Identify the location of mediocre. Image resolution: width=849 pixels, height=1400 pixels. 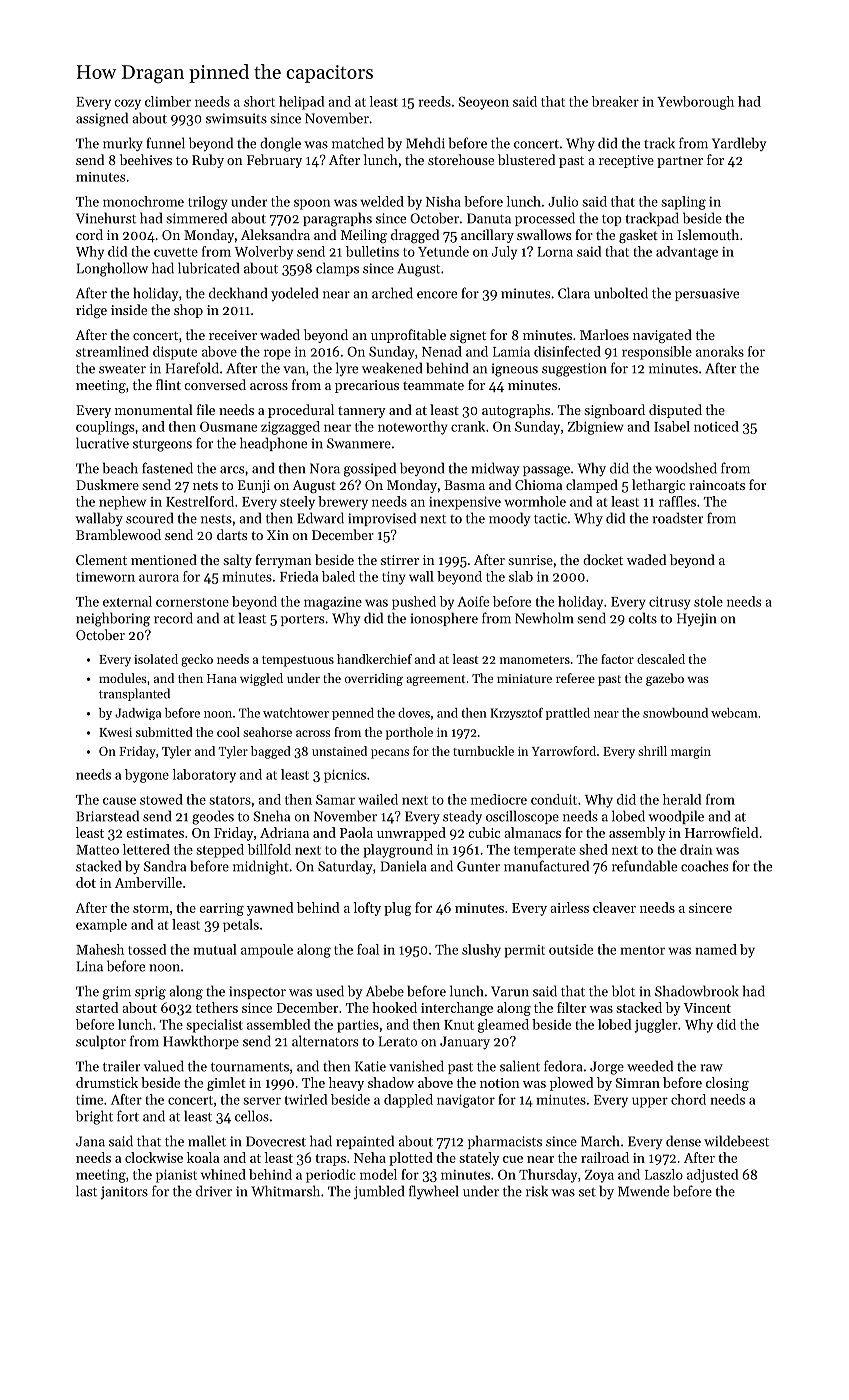
(499, 799).
